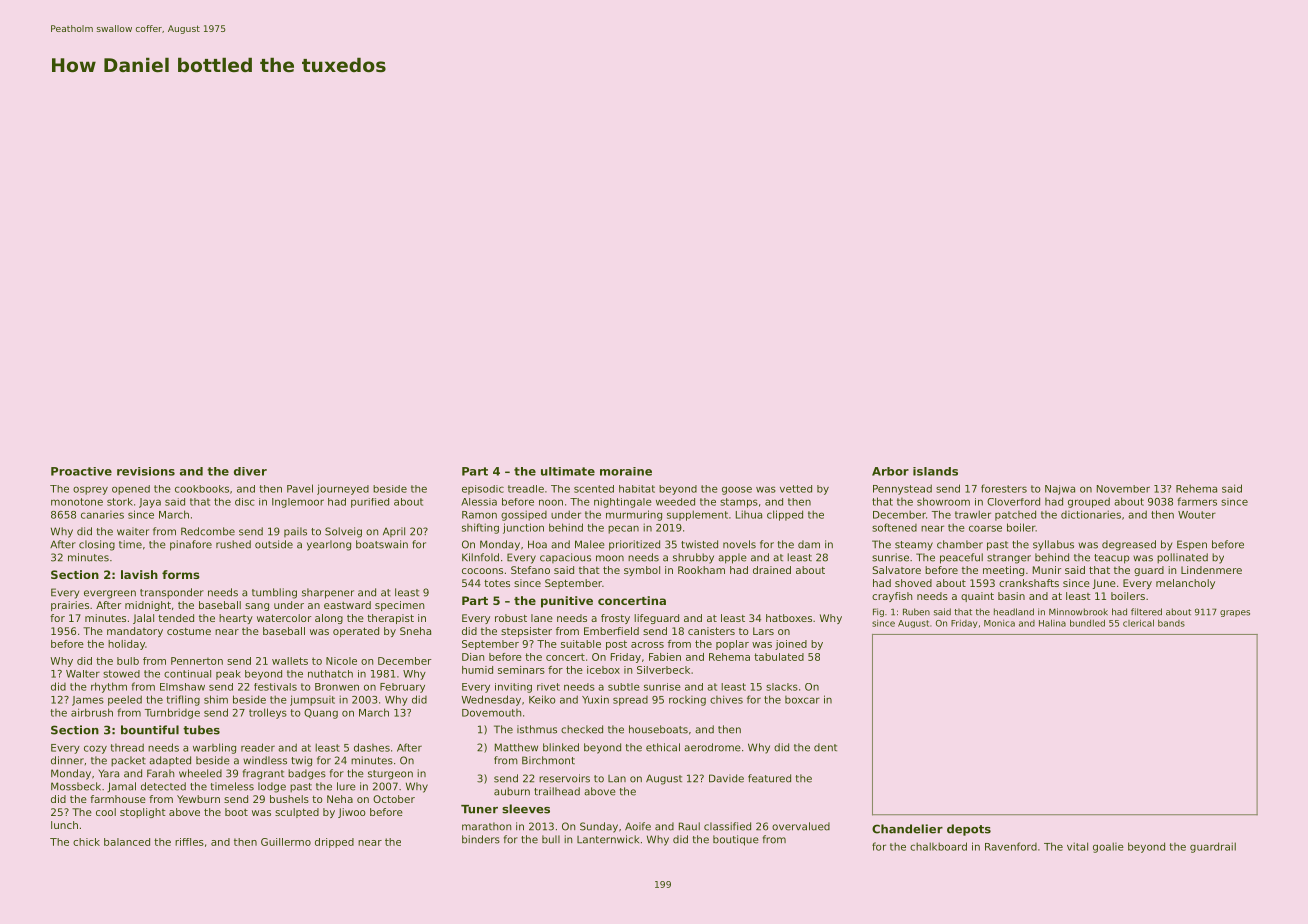 Image resolution: width=1308 pixels, height=924 pixels. What do you see at coordinates (95, 749) in the screenshot?
I see `cozy` at bounding box center [95, 749].
